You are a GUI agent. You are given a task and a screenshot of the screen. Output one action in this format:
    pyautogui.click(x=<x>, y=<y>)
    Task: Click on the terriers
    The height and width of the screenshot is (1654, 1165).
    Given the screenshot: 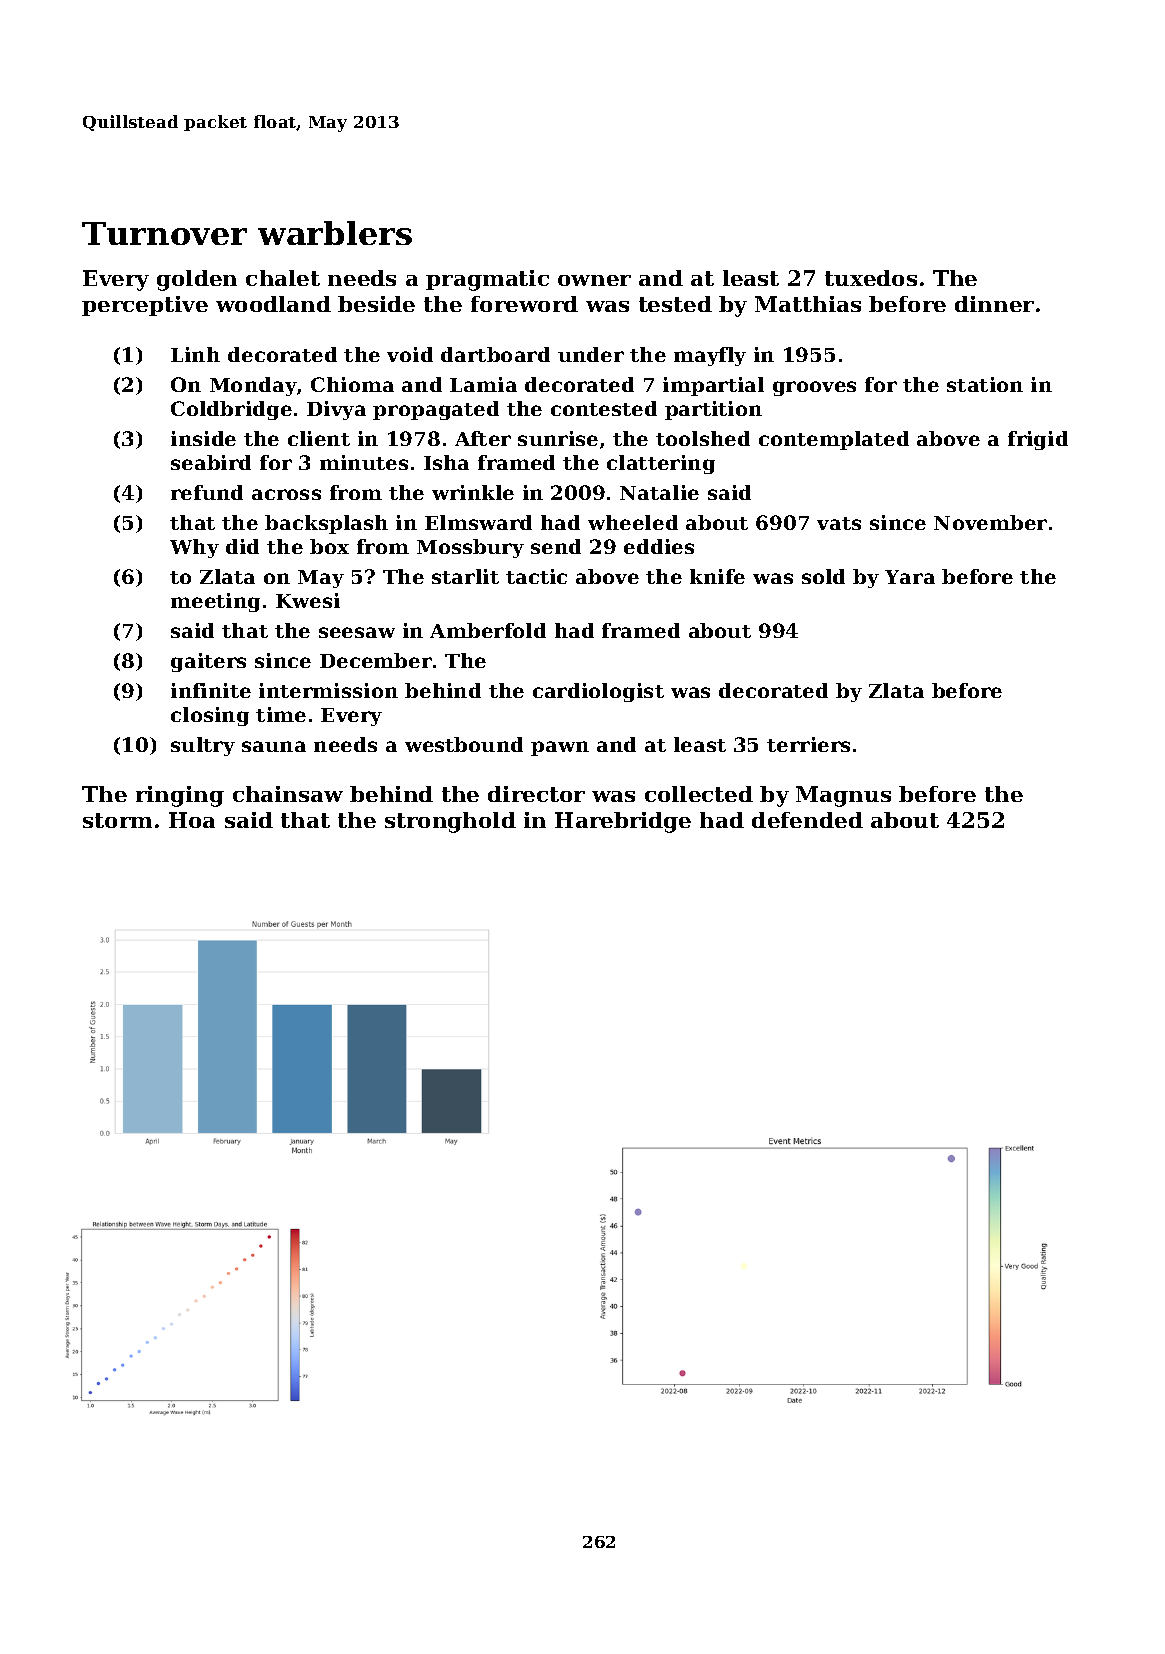 What is the action you would take?
    pyautogui.click(x=808, y=744)
